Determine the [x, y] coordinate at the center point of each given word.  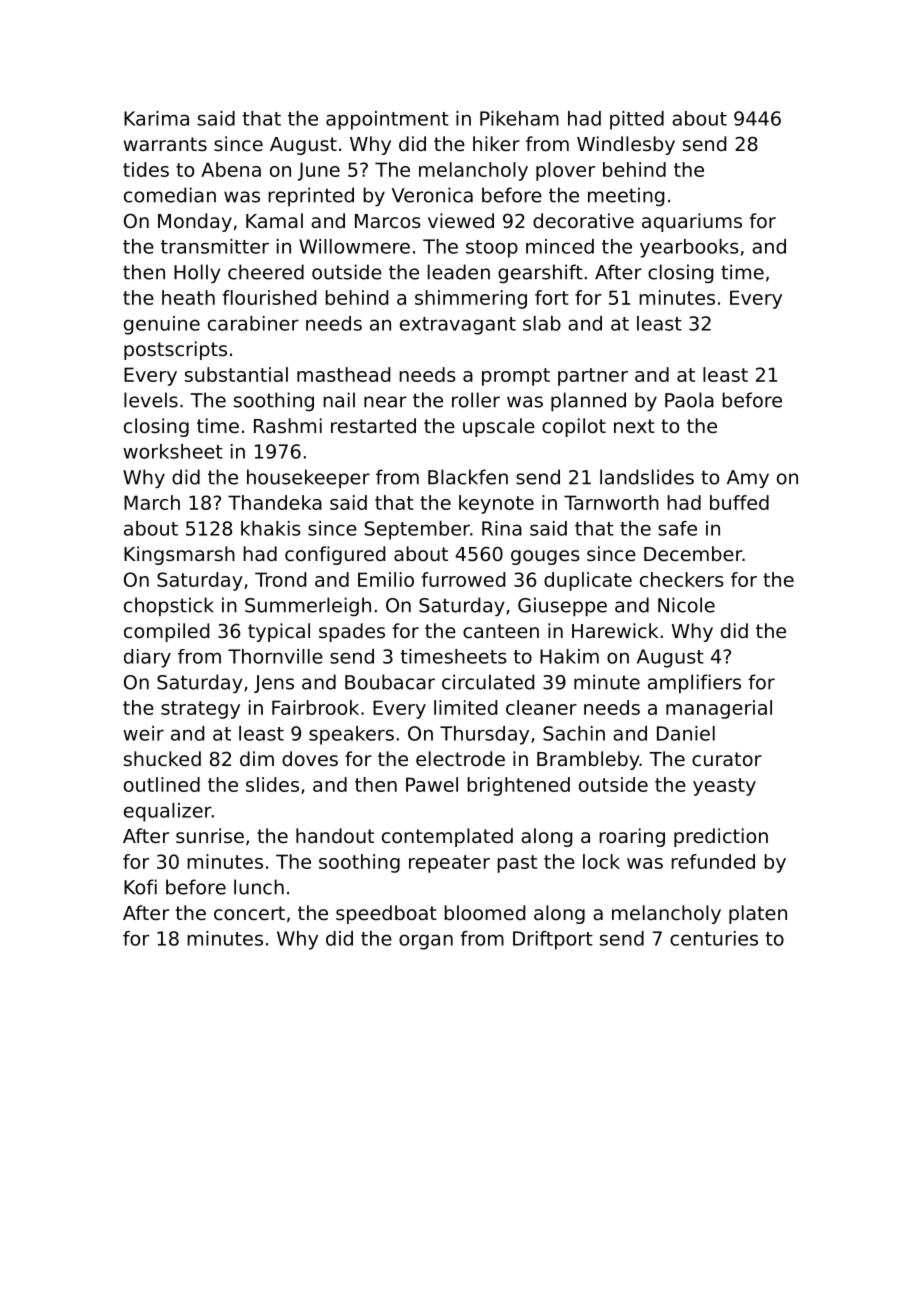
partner [593, 377]
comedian [170, 195]
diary [147, 658]
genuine [162, 325]
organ [426, 942]
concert [249, 913]
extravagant [458, 326]
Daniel [686, 733]
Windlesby [626, 145]
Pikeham [519, 118]
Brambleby [588, 760]
